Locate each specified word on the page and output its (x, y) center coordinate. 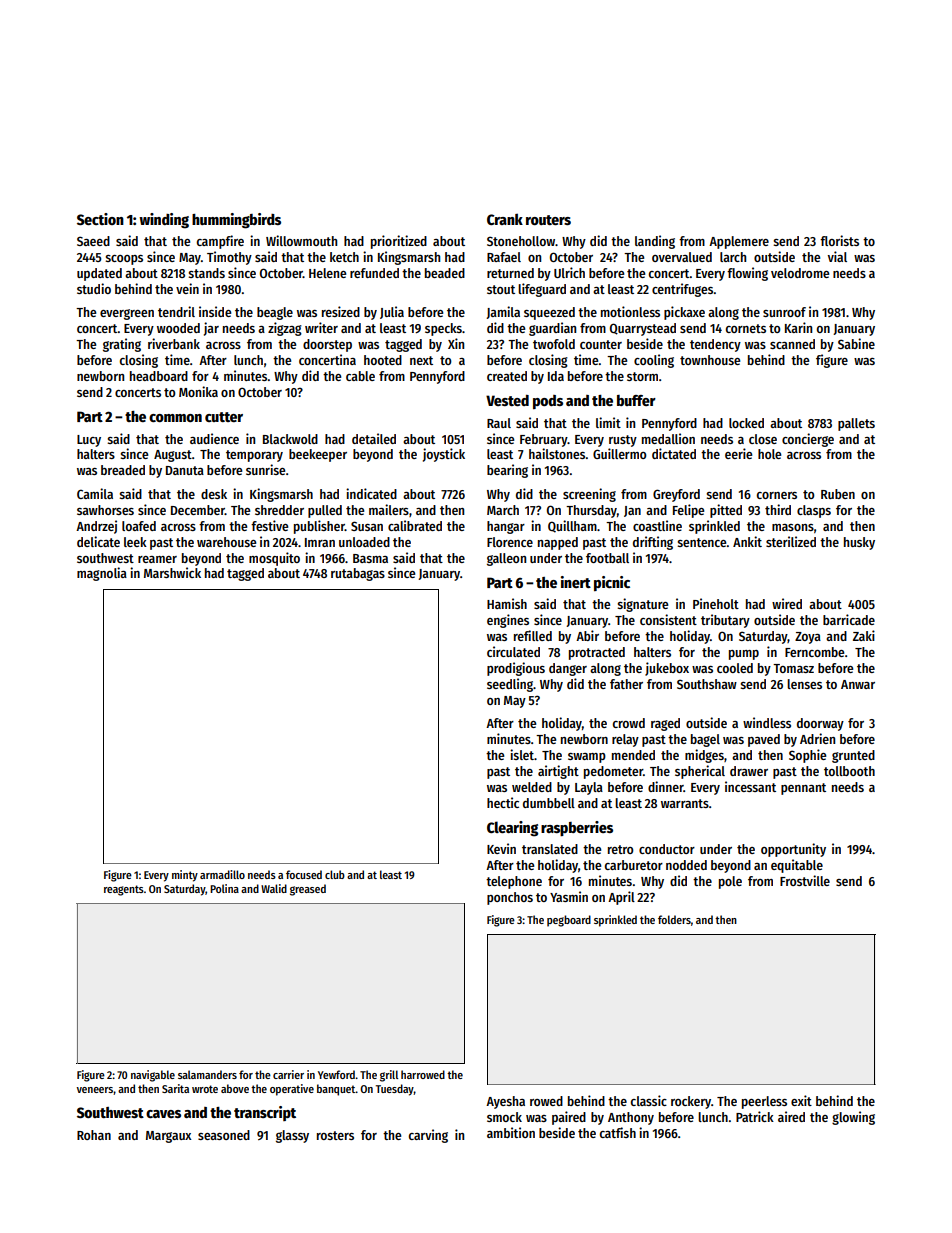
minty (185, 876)
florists (839, 240)
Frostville (805, 880)
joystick (444, 455)
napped (558, 543)
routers (548, 220)
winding (164, 221)
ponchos (510, 898)
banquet (336, 1090)
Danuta (185, 470)
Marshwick (172, 572)
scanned (792, 344)
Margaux (169, 1137)
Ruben (838, 494)
